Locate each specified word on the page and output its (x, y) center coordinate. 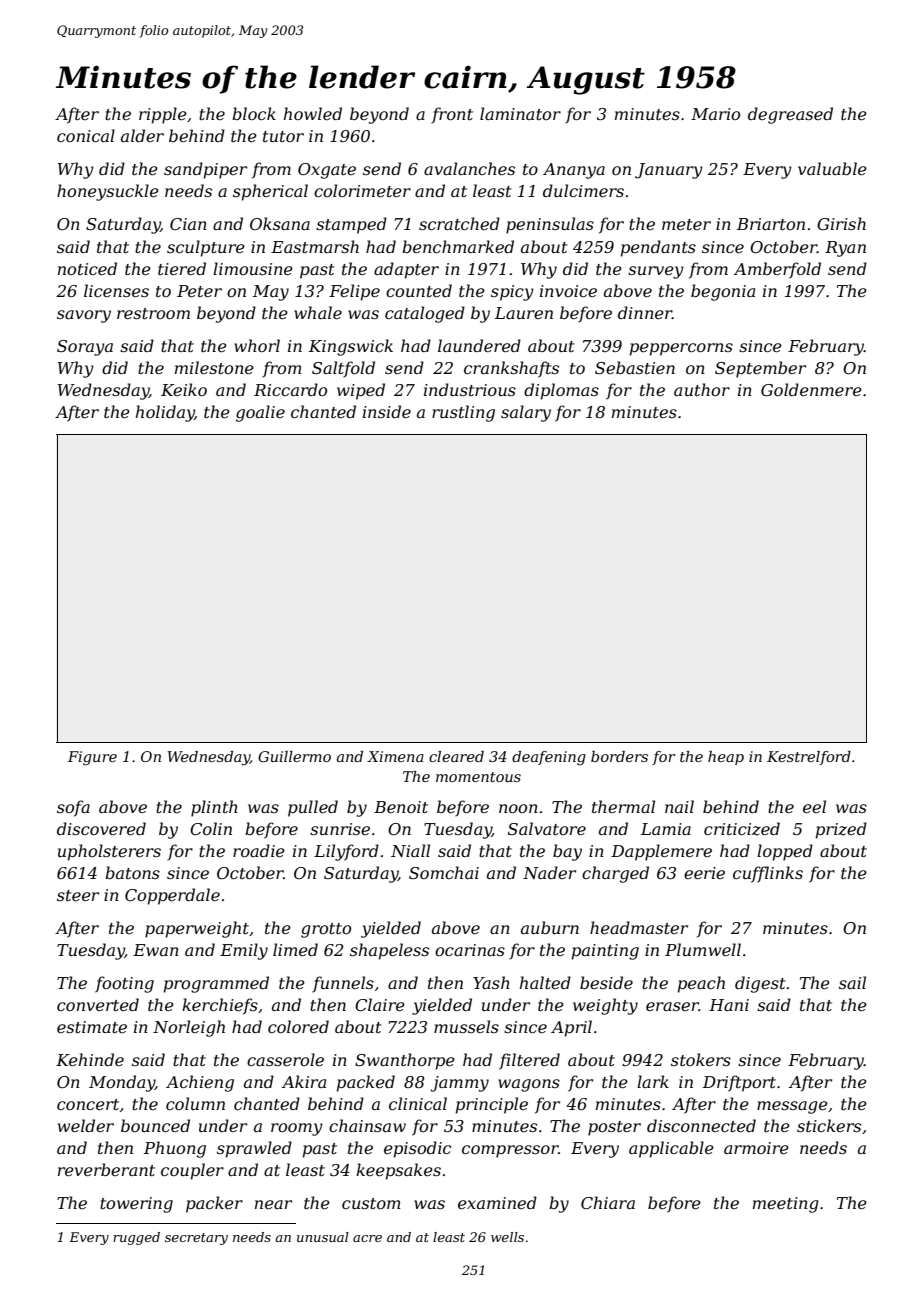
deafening (549, 758)
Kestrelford (809, 758)
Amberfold (777, 270)
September (760, 369)
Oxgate (327, 171)
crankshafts (511, 369)
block (254, 113)
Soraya (85, 348)
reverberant (106, 1169)
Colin (211, 828)
